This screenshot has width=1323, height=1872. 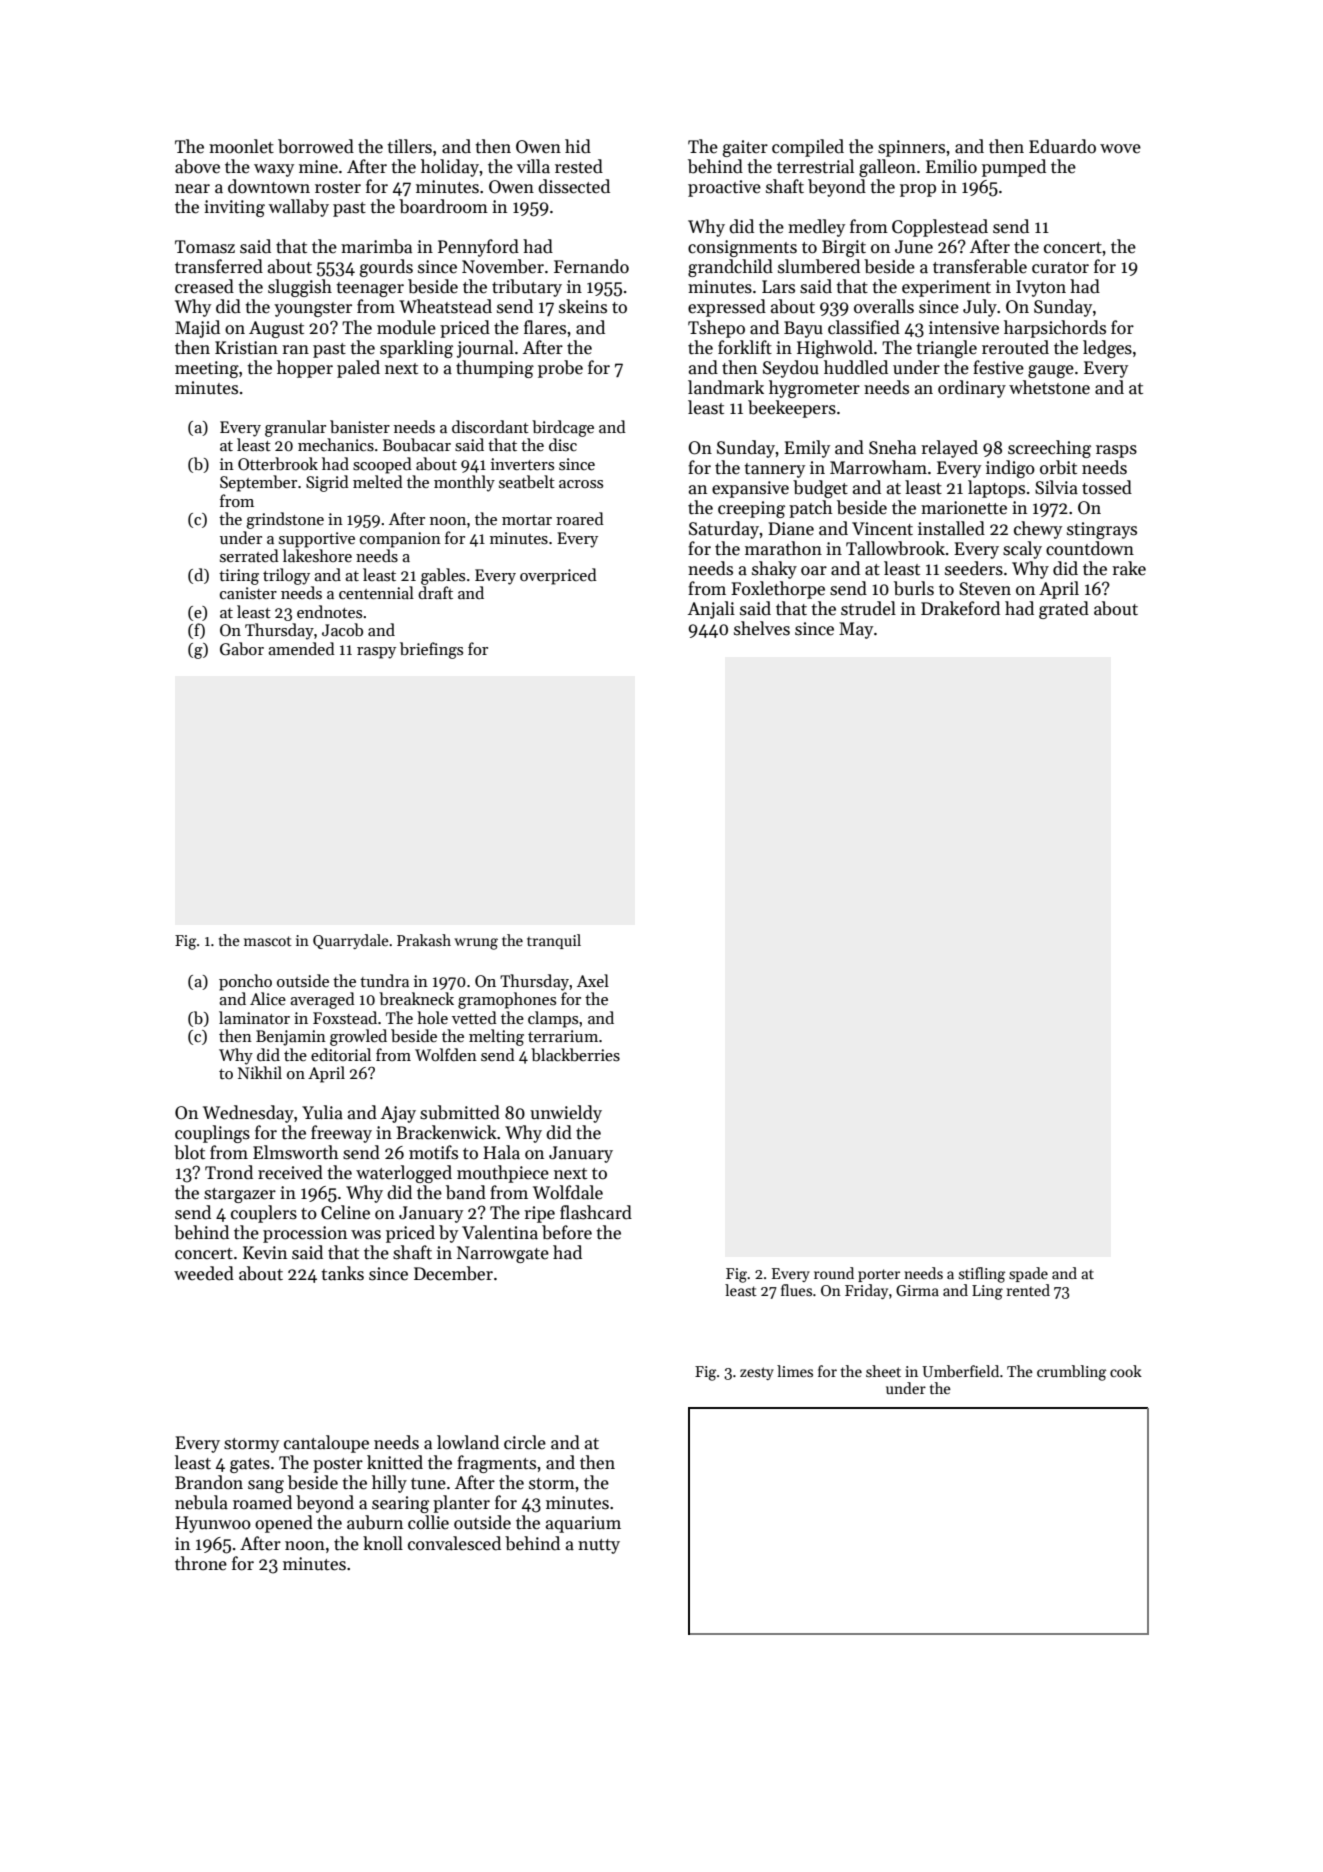 What do you see at coordinates (1064, 610) in the screenshot?
I see `grated` at bounding box center [1064, 610].
